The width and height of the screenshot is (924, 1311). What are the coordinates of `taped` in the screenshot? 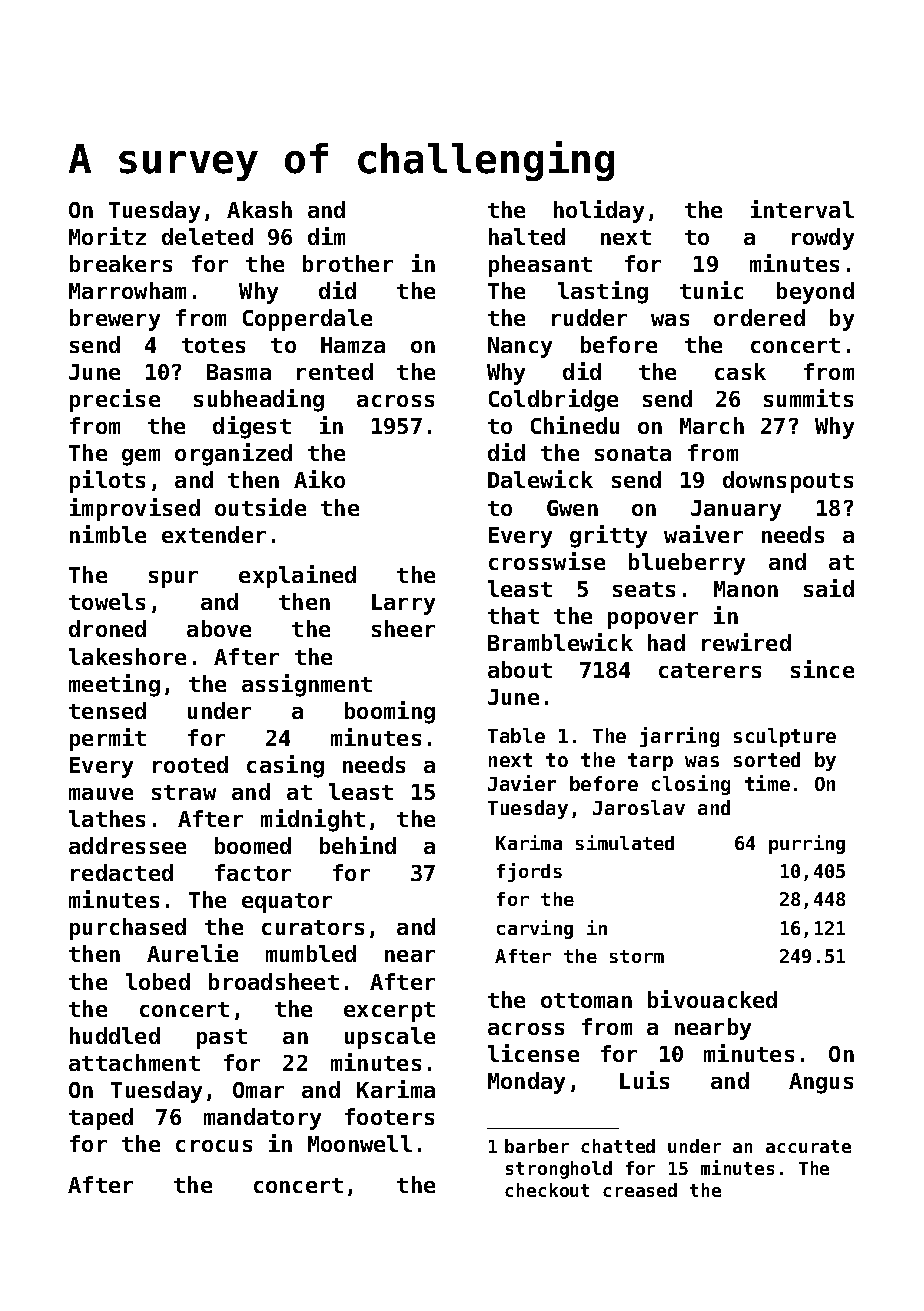 It's located at (101, 1119).
